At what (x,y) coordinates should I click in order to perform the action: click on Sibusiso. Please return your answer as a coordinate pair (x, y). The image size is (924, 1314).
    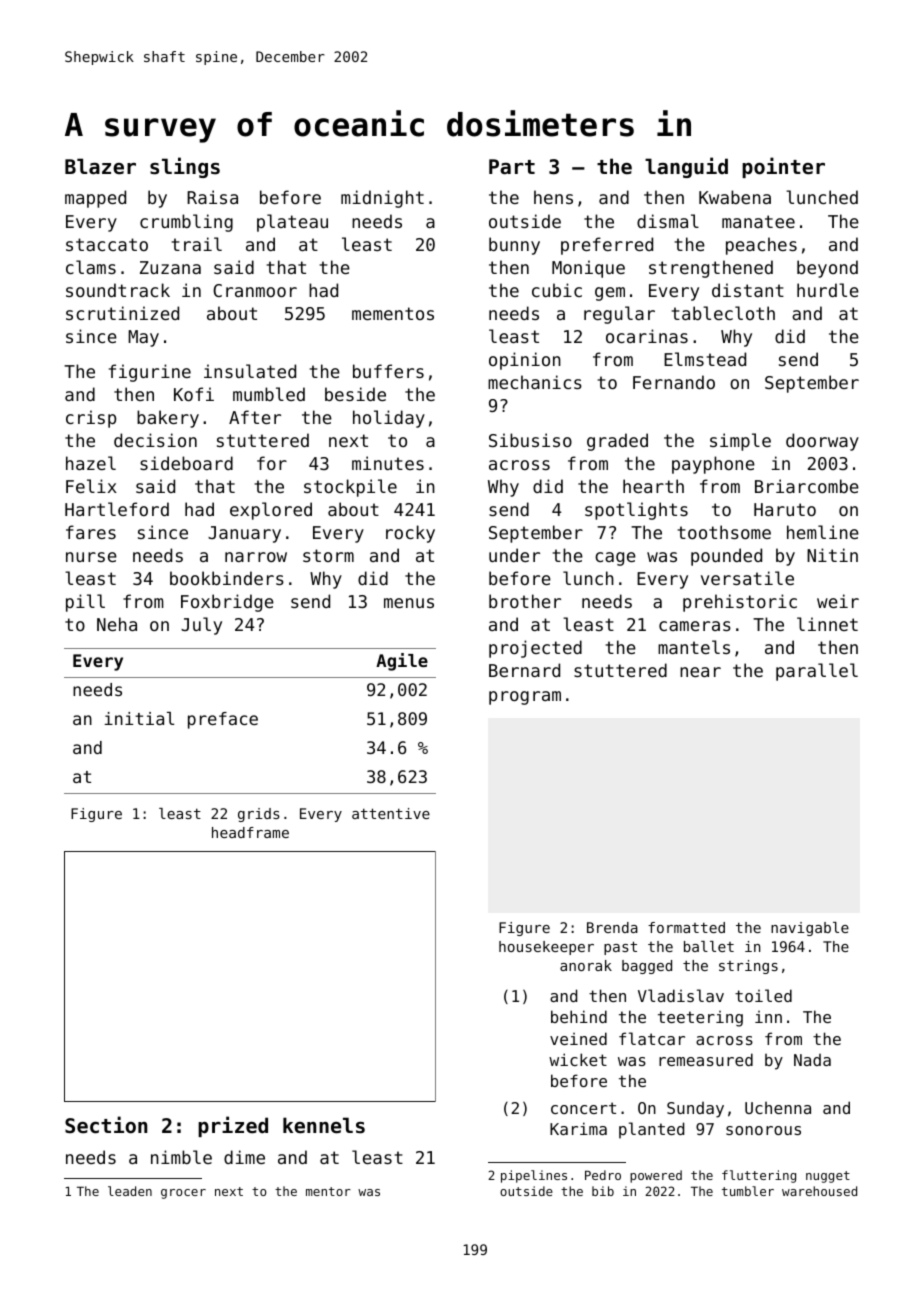
    Looking at the image, I should click on (530, 440).
